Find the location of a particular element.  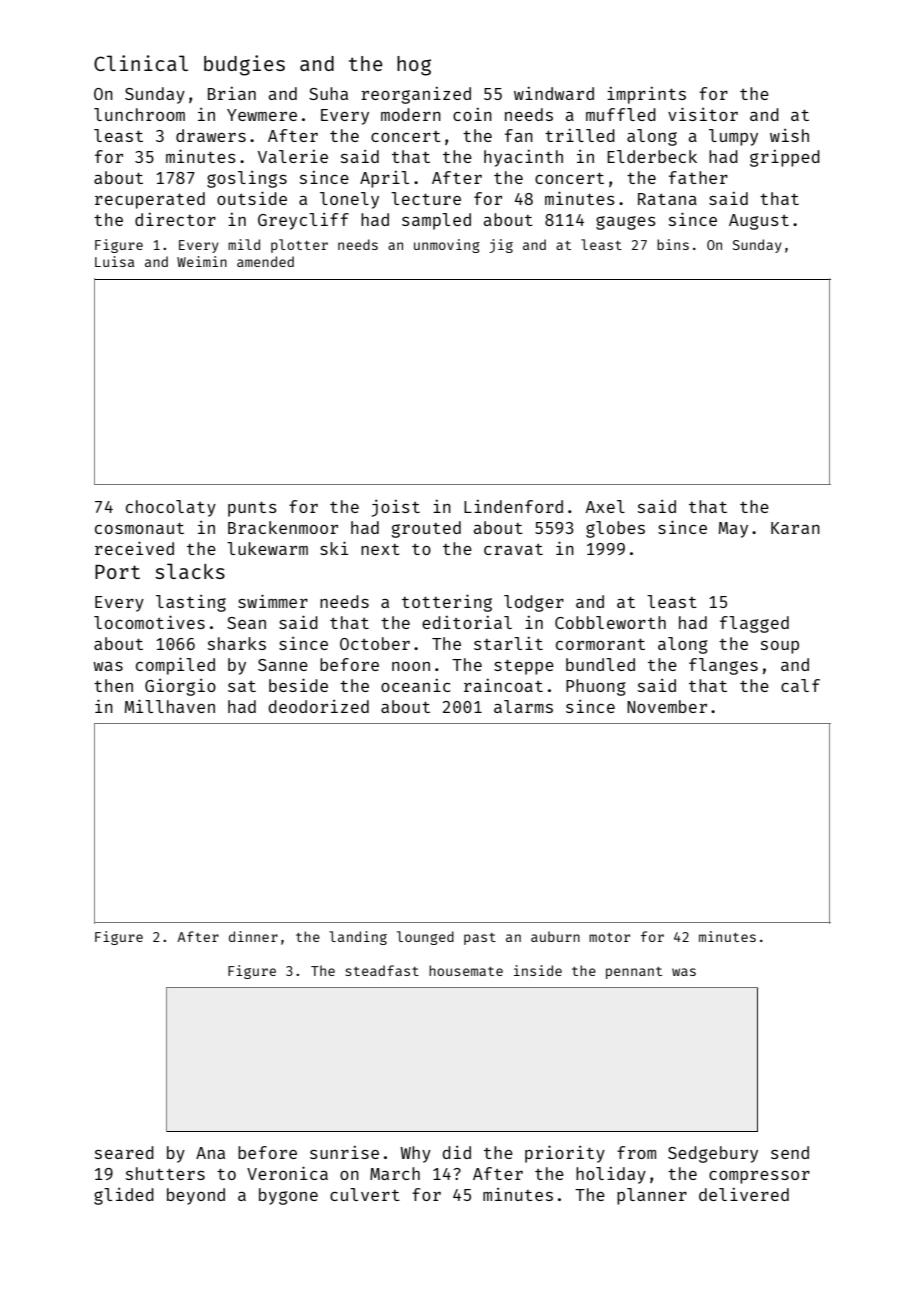

unmoving is located at coordinates (447, 246).
